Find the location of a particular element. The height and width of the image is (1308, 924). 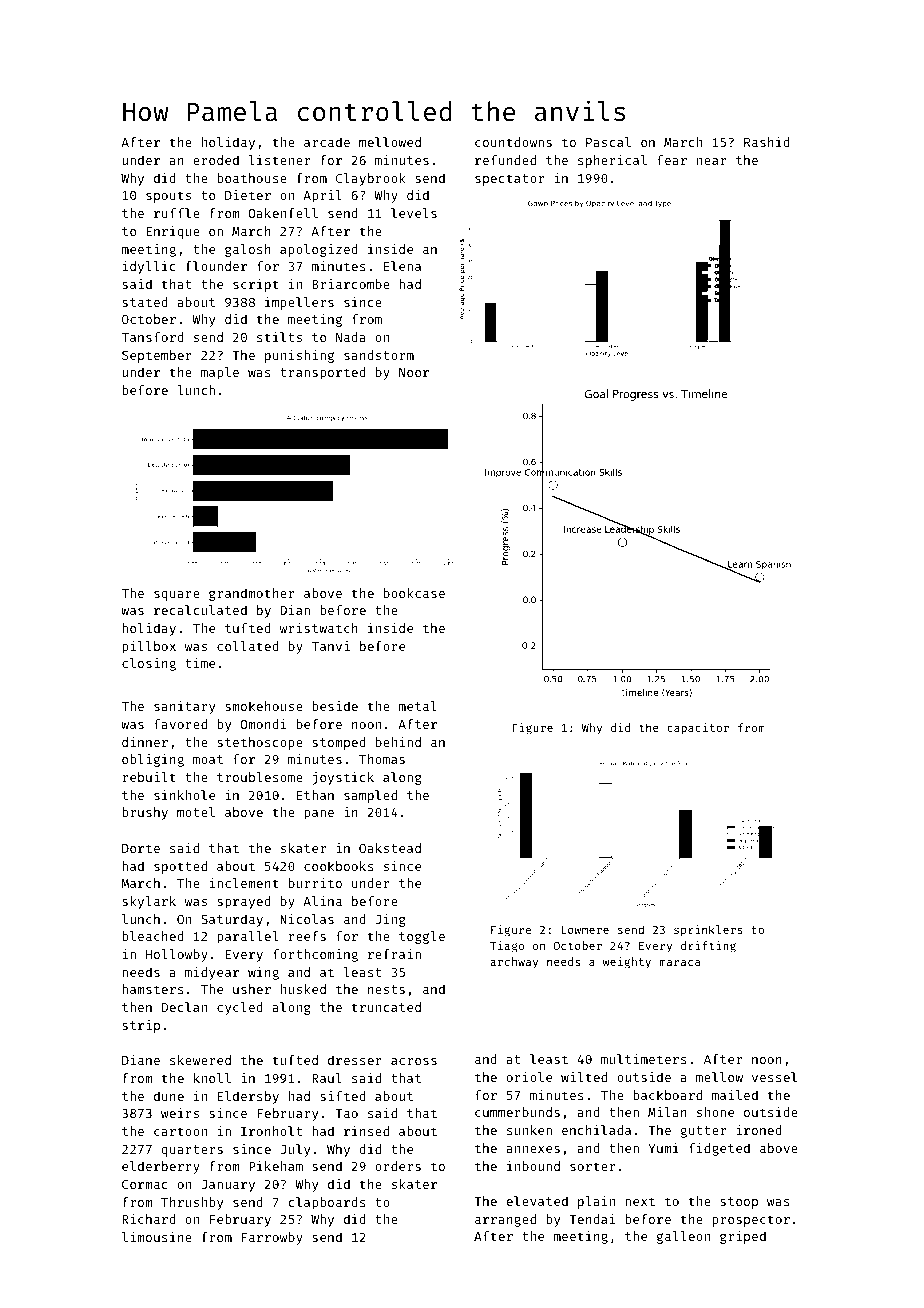

capacitor is located at coordinates (698, 729).
